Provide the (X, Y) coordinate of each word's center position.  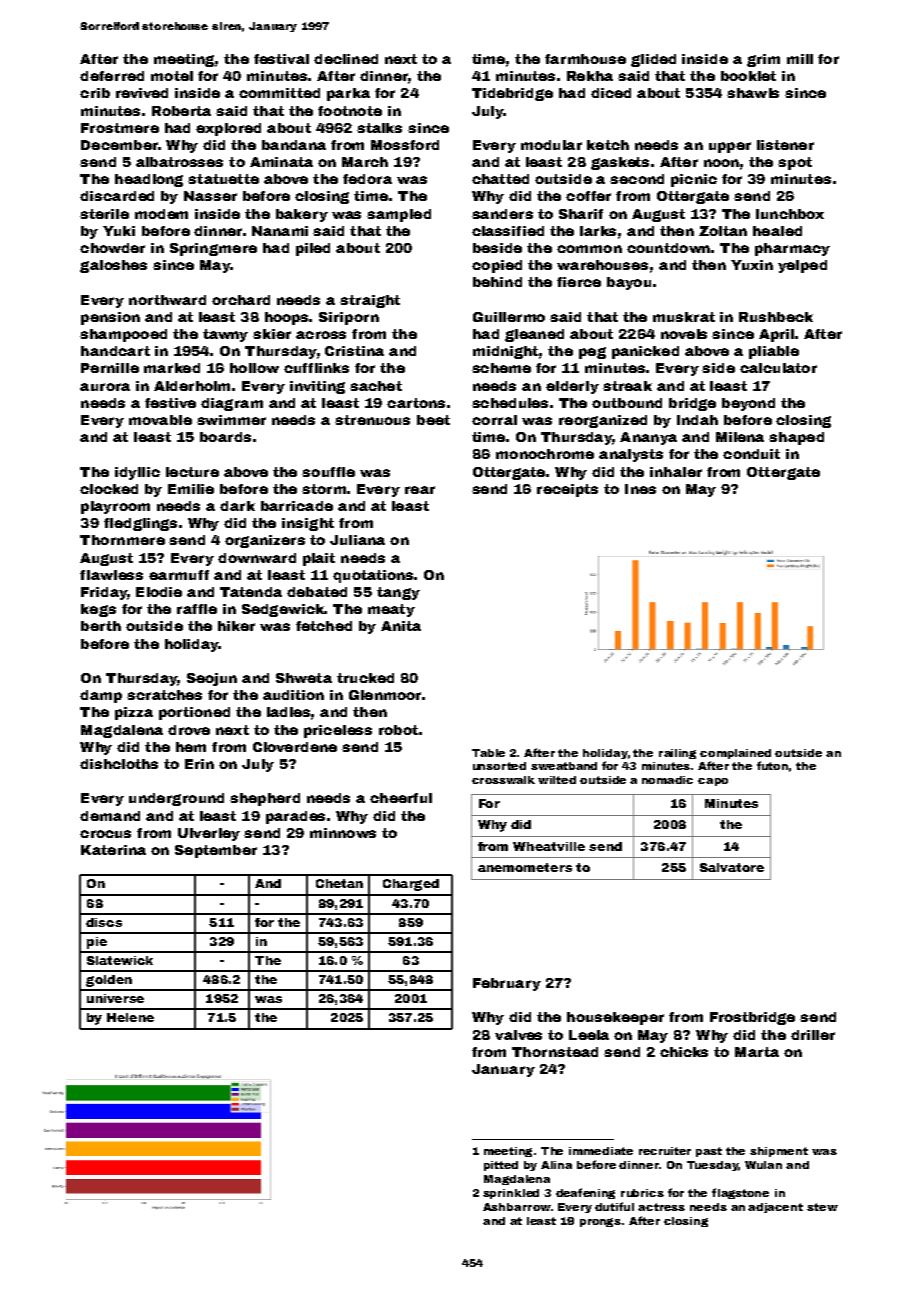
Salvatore (732, 867)
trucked (365, 678)
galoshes (113, 266)
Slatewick (120, 960)
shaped (796, 438)
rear (420, 490)
